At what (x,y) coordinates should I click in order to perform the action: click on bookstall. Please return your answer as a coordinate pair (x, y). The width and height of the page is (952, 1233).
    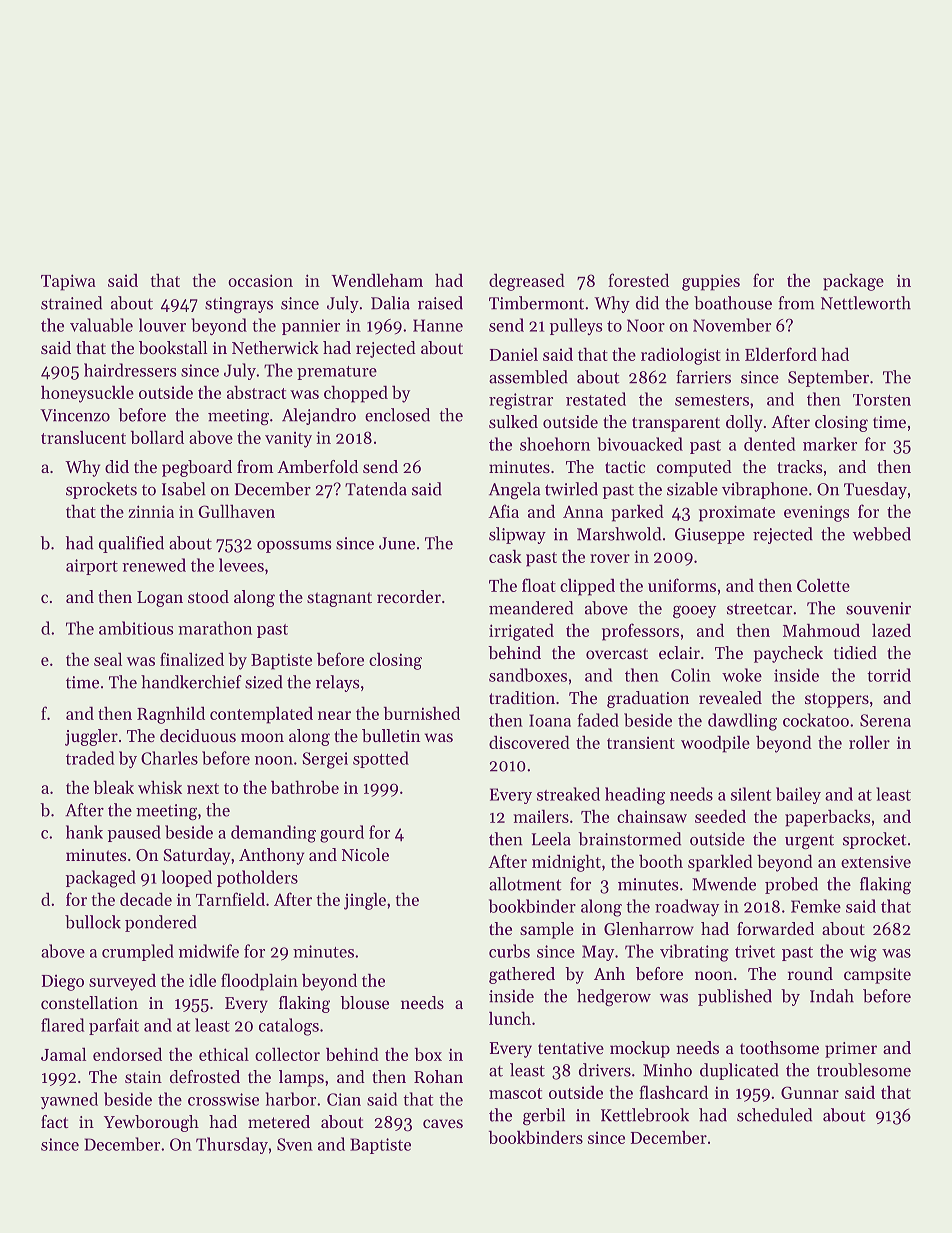
    Looking at the image, I should click on (173, 347).
